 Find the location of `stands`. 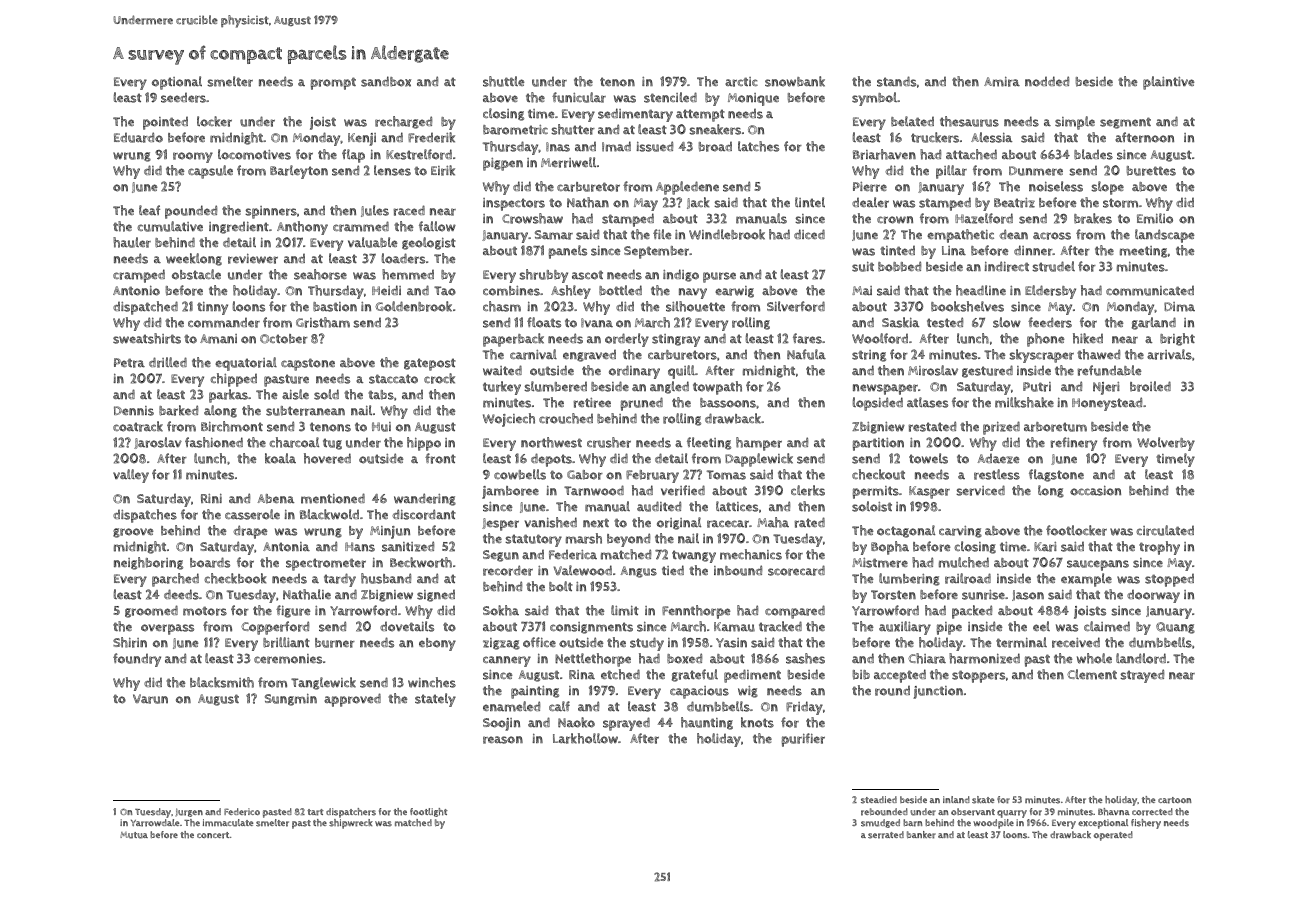

stands is located at coordinates (896, 81).
